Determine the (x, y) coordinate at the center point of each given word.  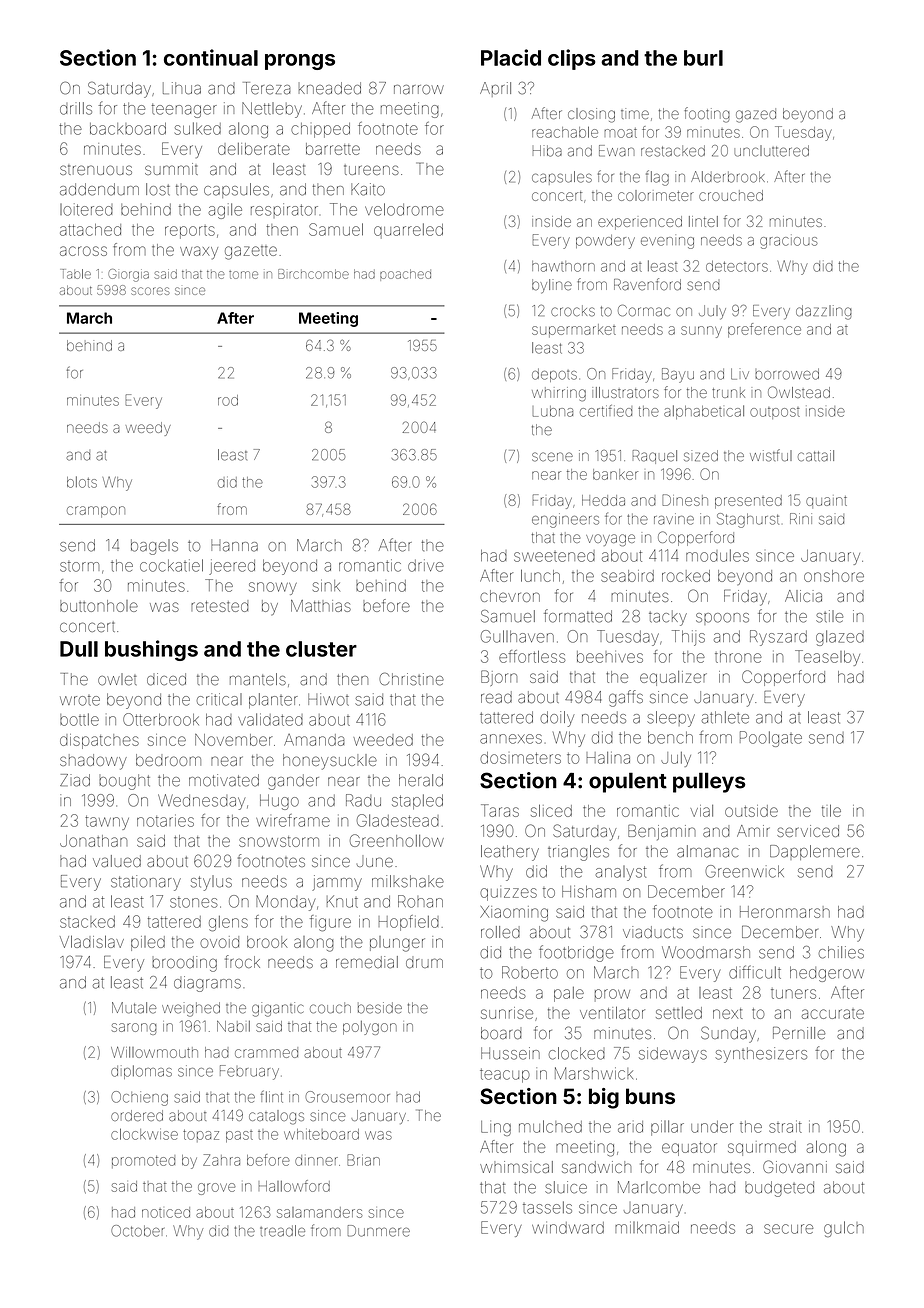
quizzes (508, 894)
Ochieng (139, 1098)
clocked (577, 1053)
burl (703, 58)
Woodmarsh (706, 952)
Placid (511, 57)
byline (552, 286)
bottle (79, 719)
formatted (578, 616)
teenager (184, 110)
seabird (627, 576)
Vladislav (92, 942)
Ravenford (647, 284)
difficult (755, 972)
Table (76, 274)
